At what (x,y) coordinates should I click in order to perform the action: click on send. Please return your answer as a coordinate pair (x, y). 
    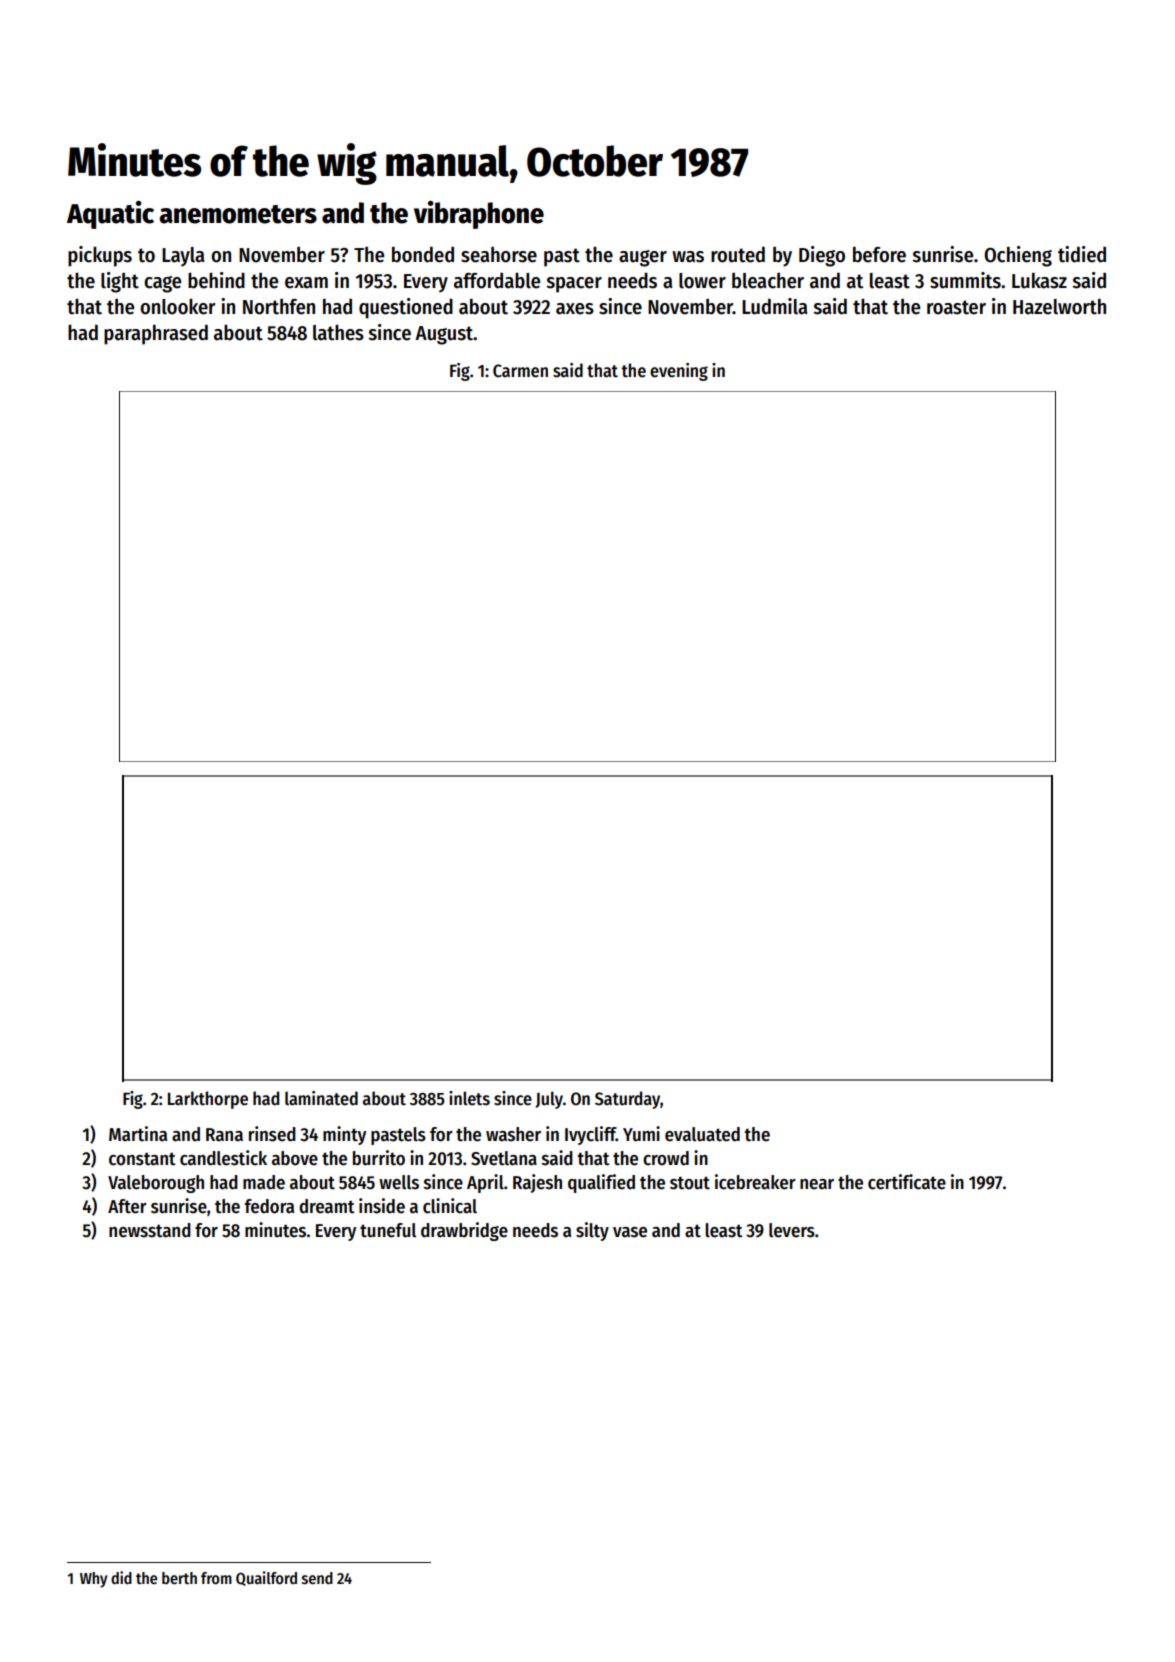
    Looking at the image, I should click on (317, 1578).
